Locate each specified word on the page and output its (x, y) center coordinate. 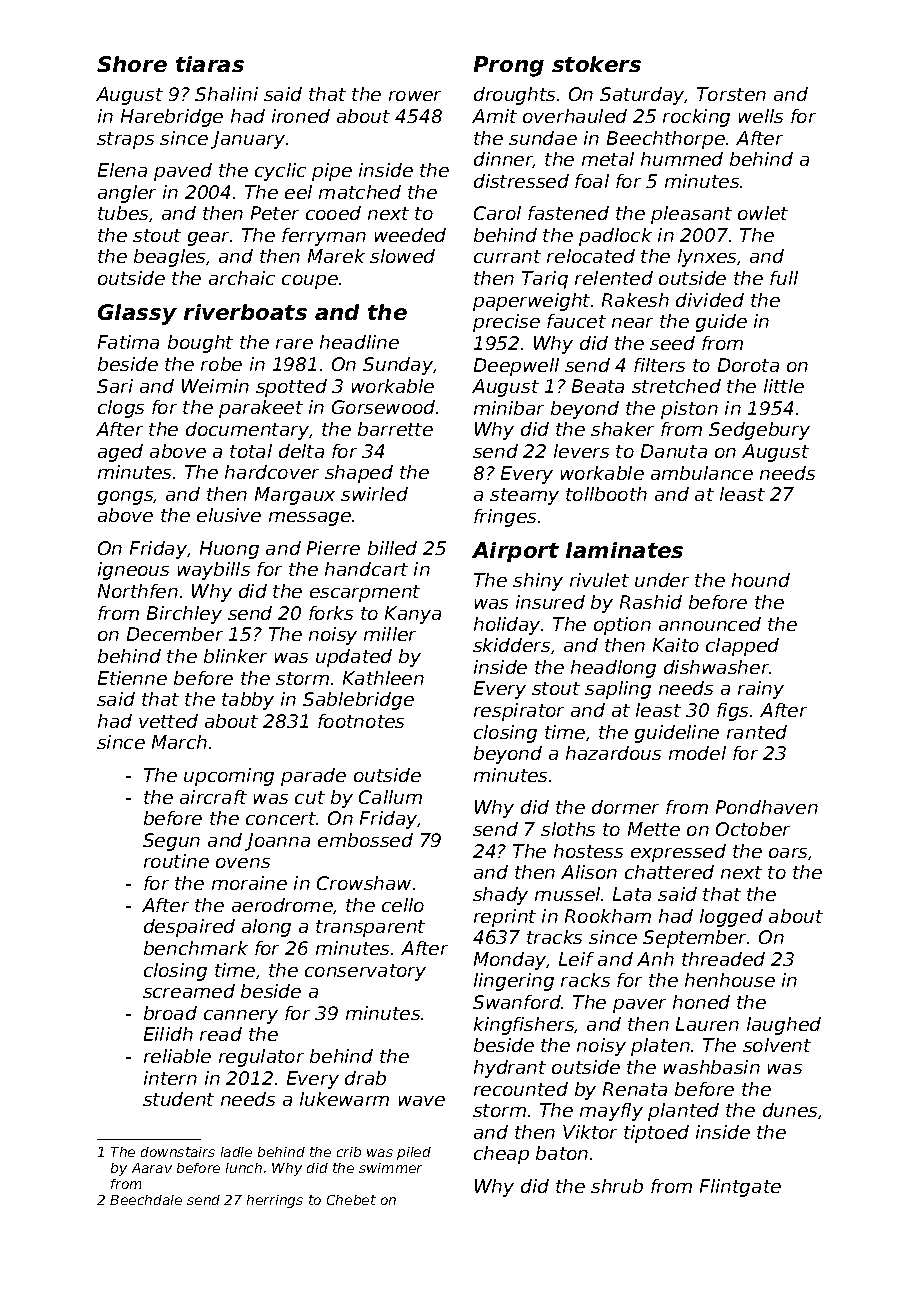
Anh (655, 959)
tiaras (210, 64)
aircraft (213, 797)
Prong (509, 66)
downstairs (178, 1152)
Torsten (731, 94)
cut (310, 797)
